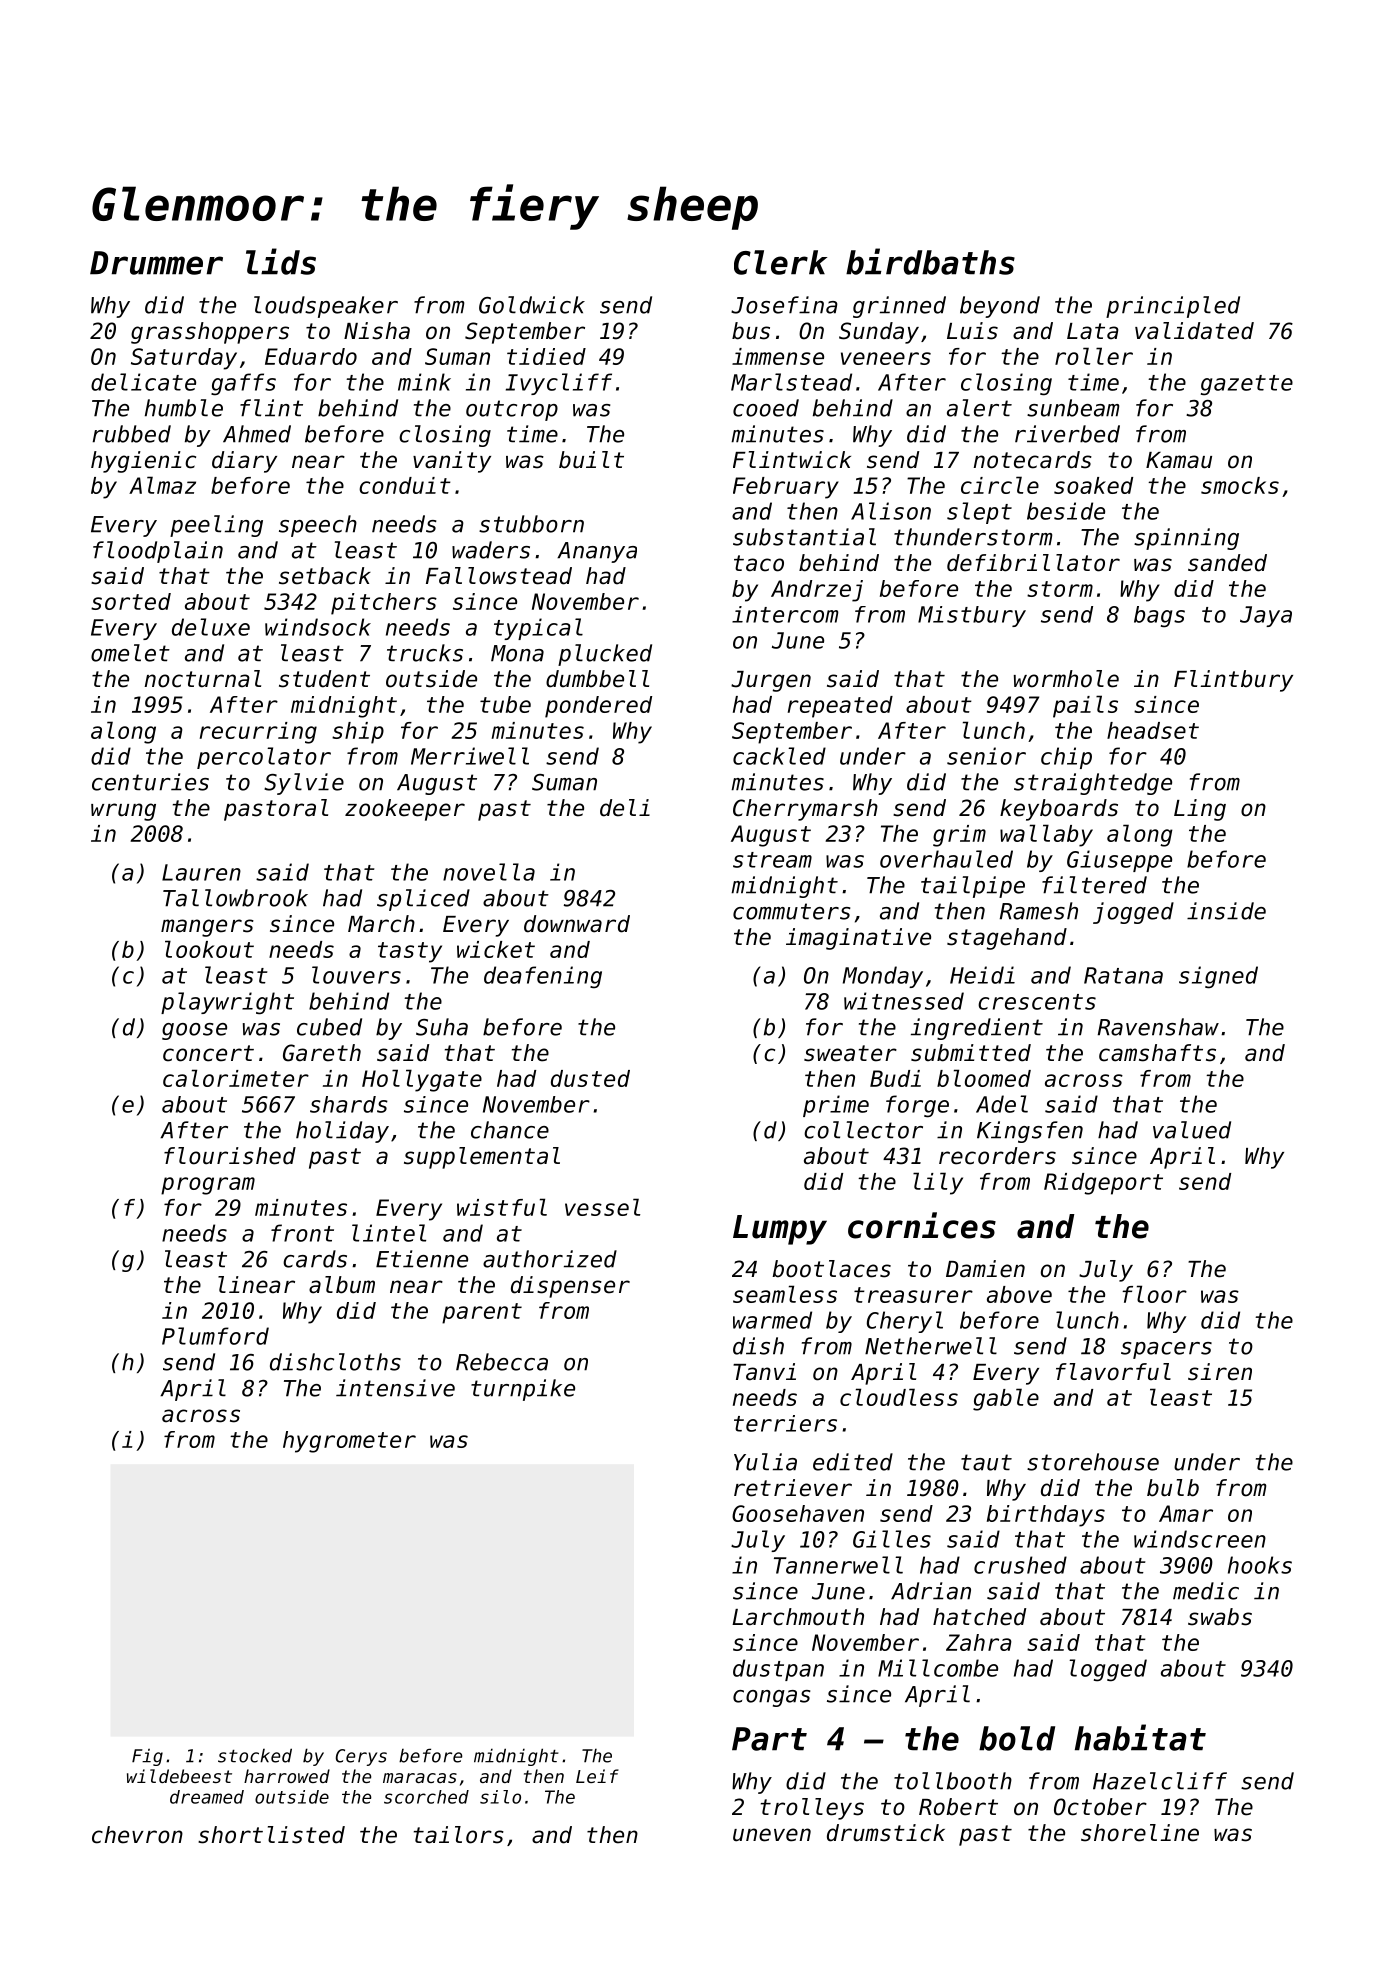 The height and width of the screenshot is (1969, 1386). I want to click on hygrometer, so click(349, 1442).
